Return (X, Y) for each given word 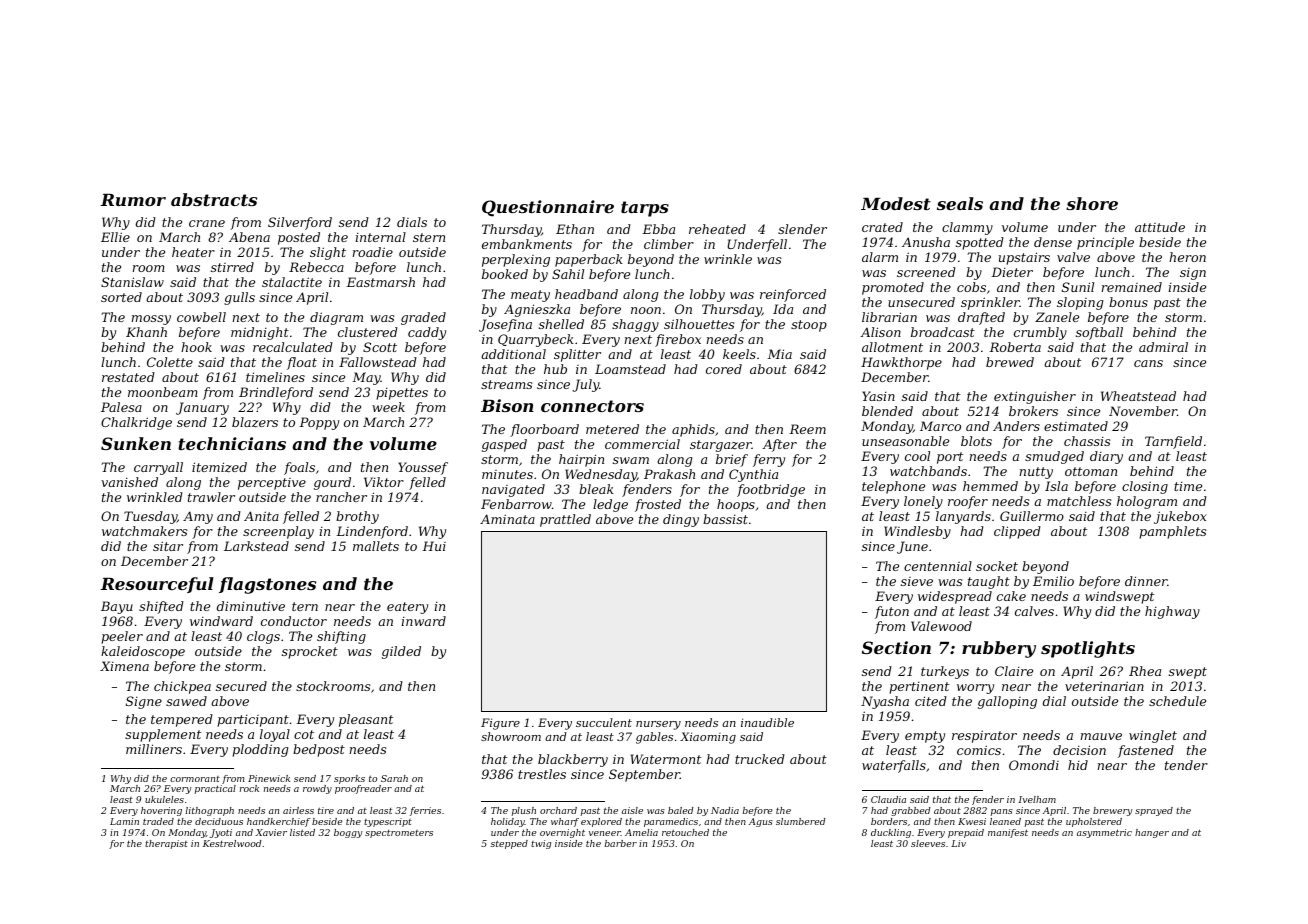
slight (328, 253)
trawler (211, 497)
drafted (981, 318)
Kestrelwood (232, 843)
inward (423, 621)
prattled (565, 520)
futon (892, 612)
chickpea (182, 687)
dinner (1146, 581)
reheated (717, 229)
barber (621, 843)
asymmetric (1104, 833)
